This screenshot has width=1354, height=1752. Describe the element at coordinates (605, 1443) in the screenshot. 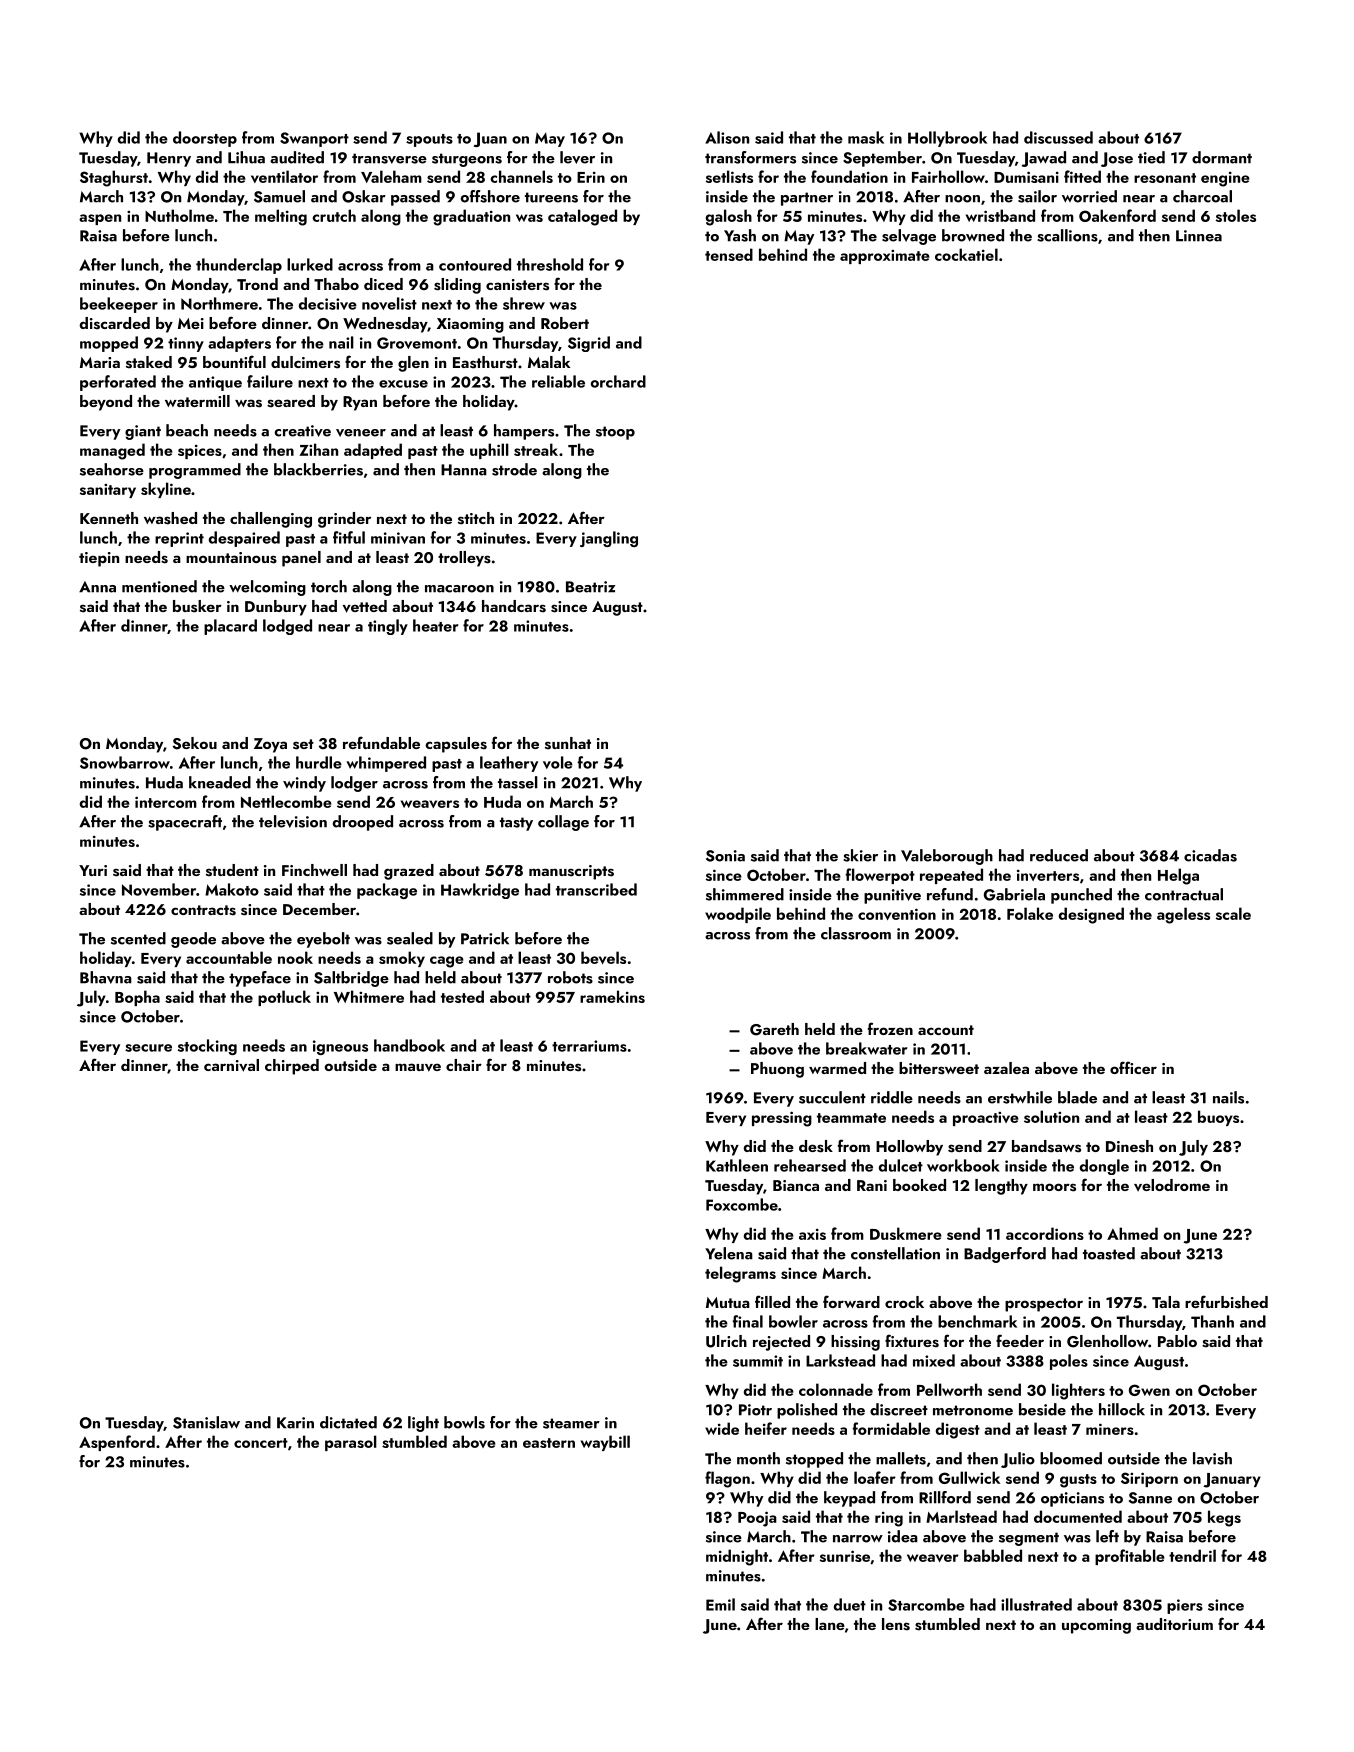

I see `waybill` at that location.
